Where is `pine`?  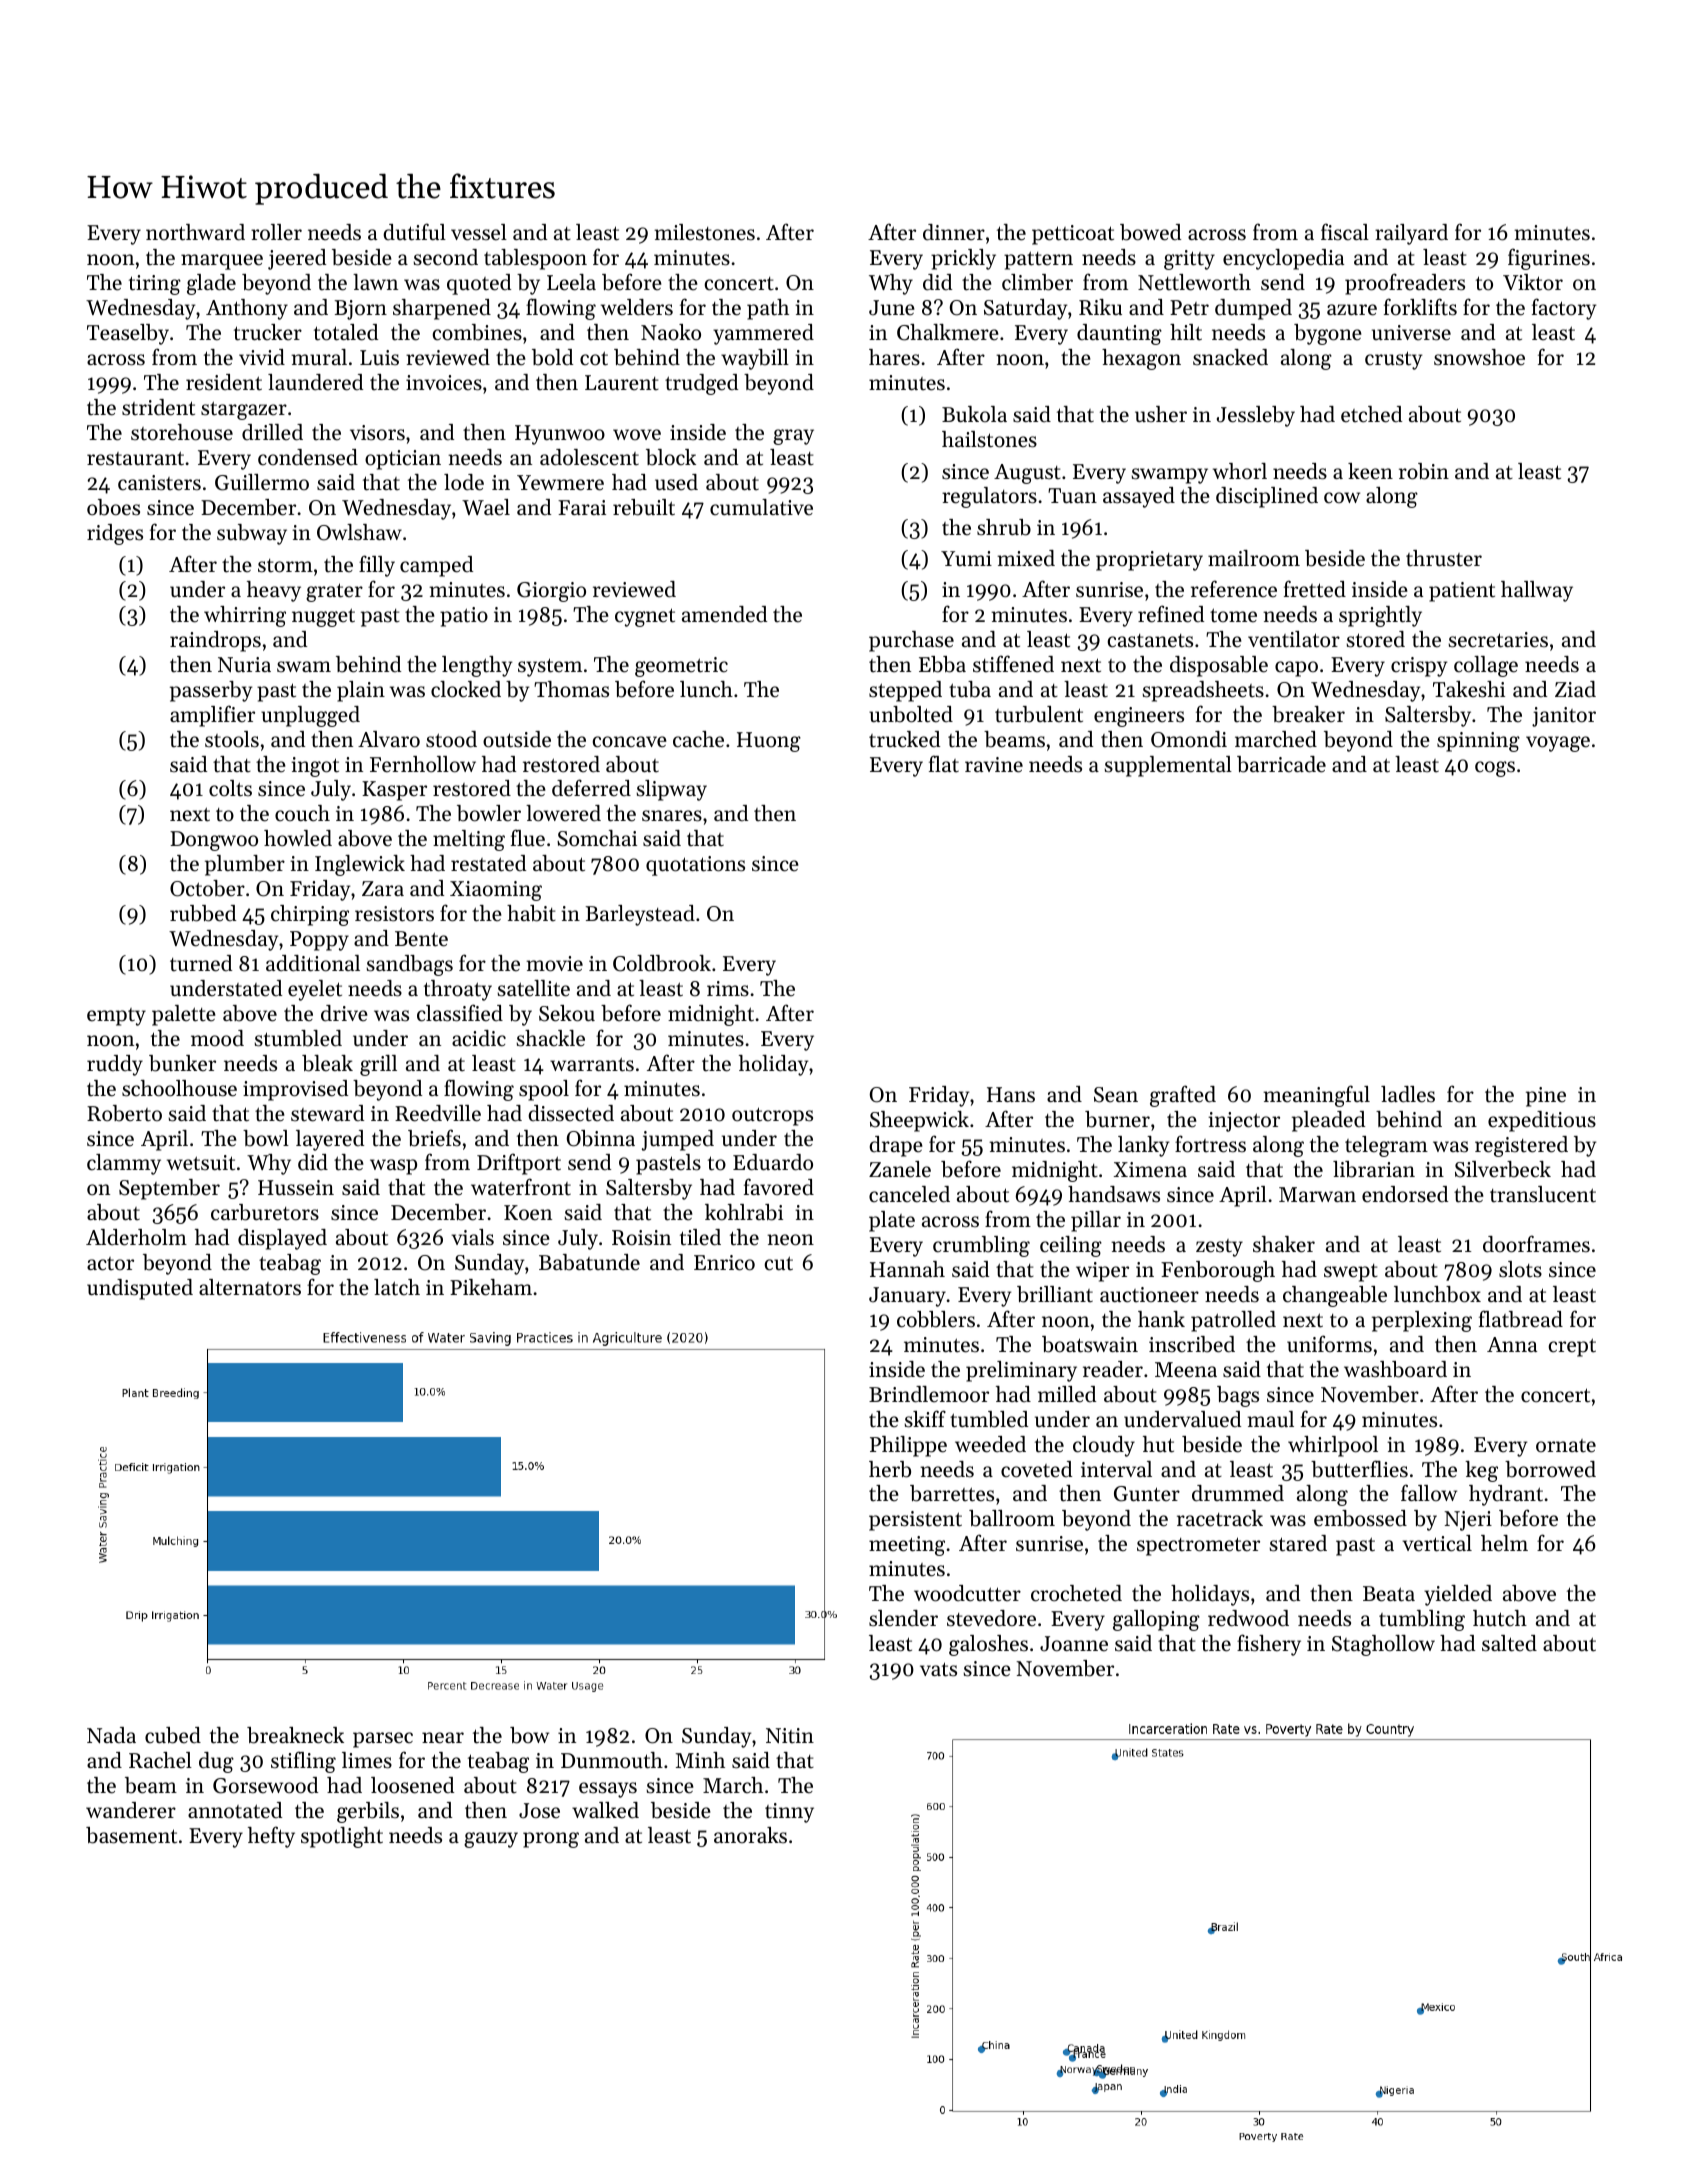 pine is located at coordinates (1546, 1097).
